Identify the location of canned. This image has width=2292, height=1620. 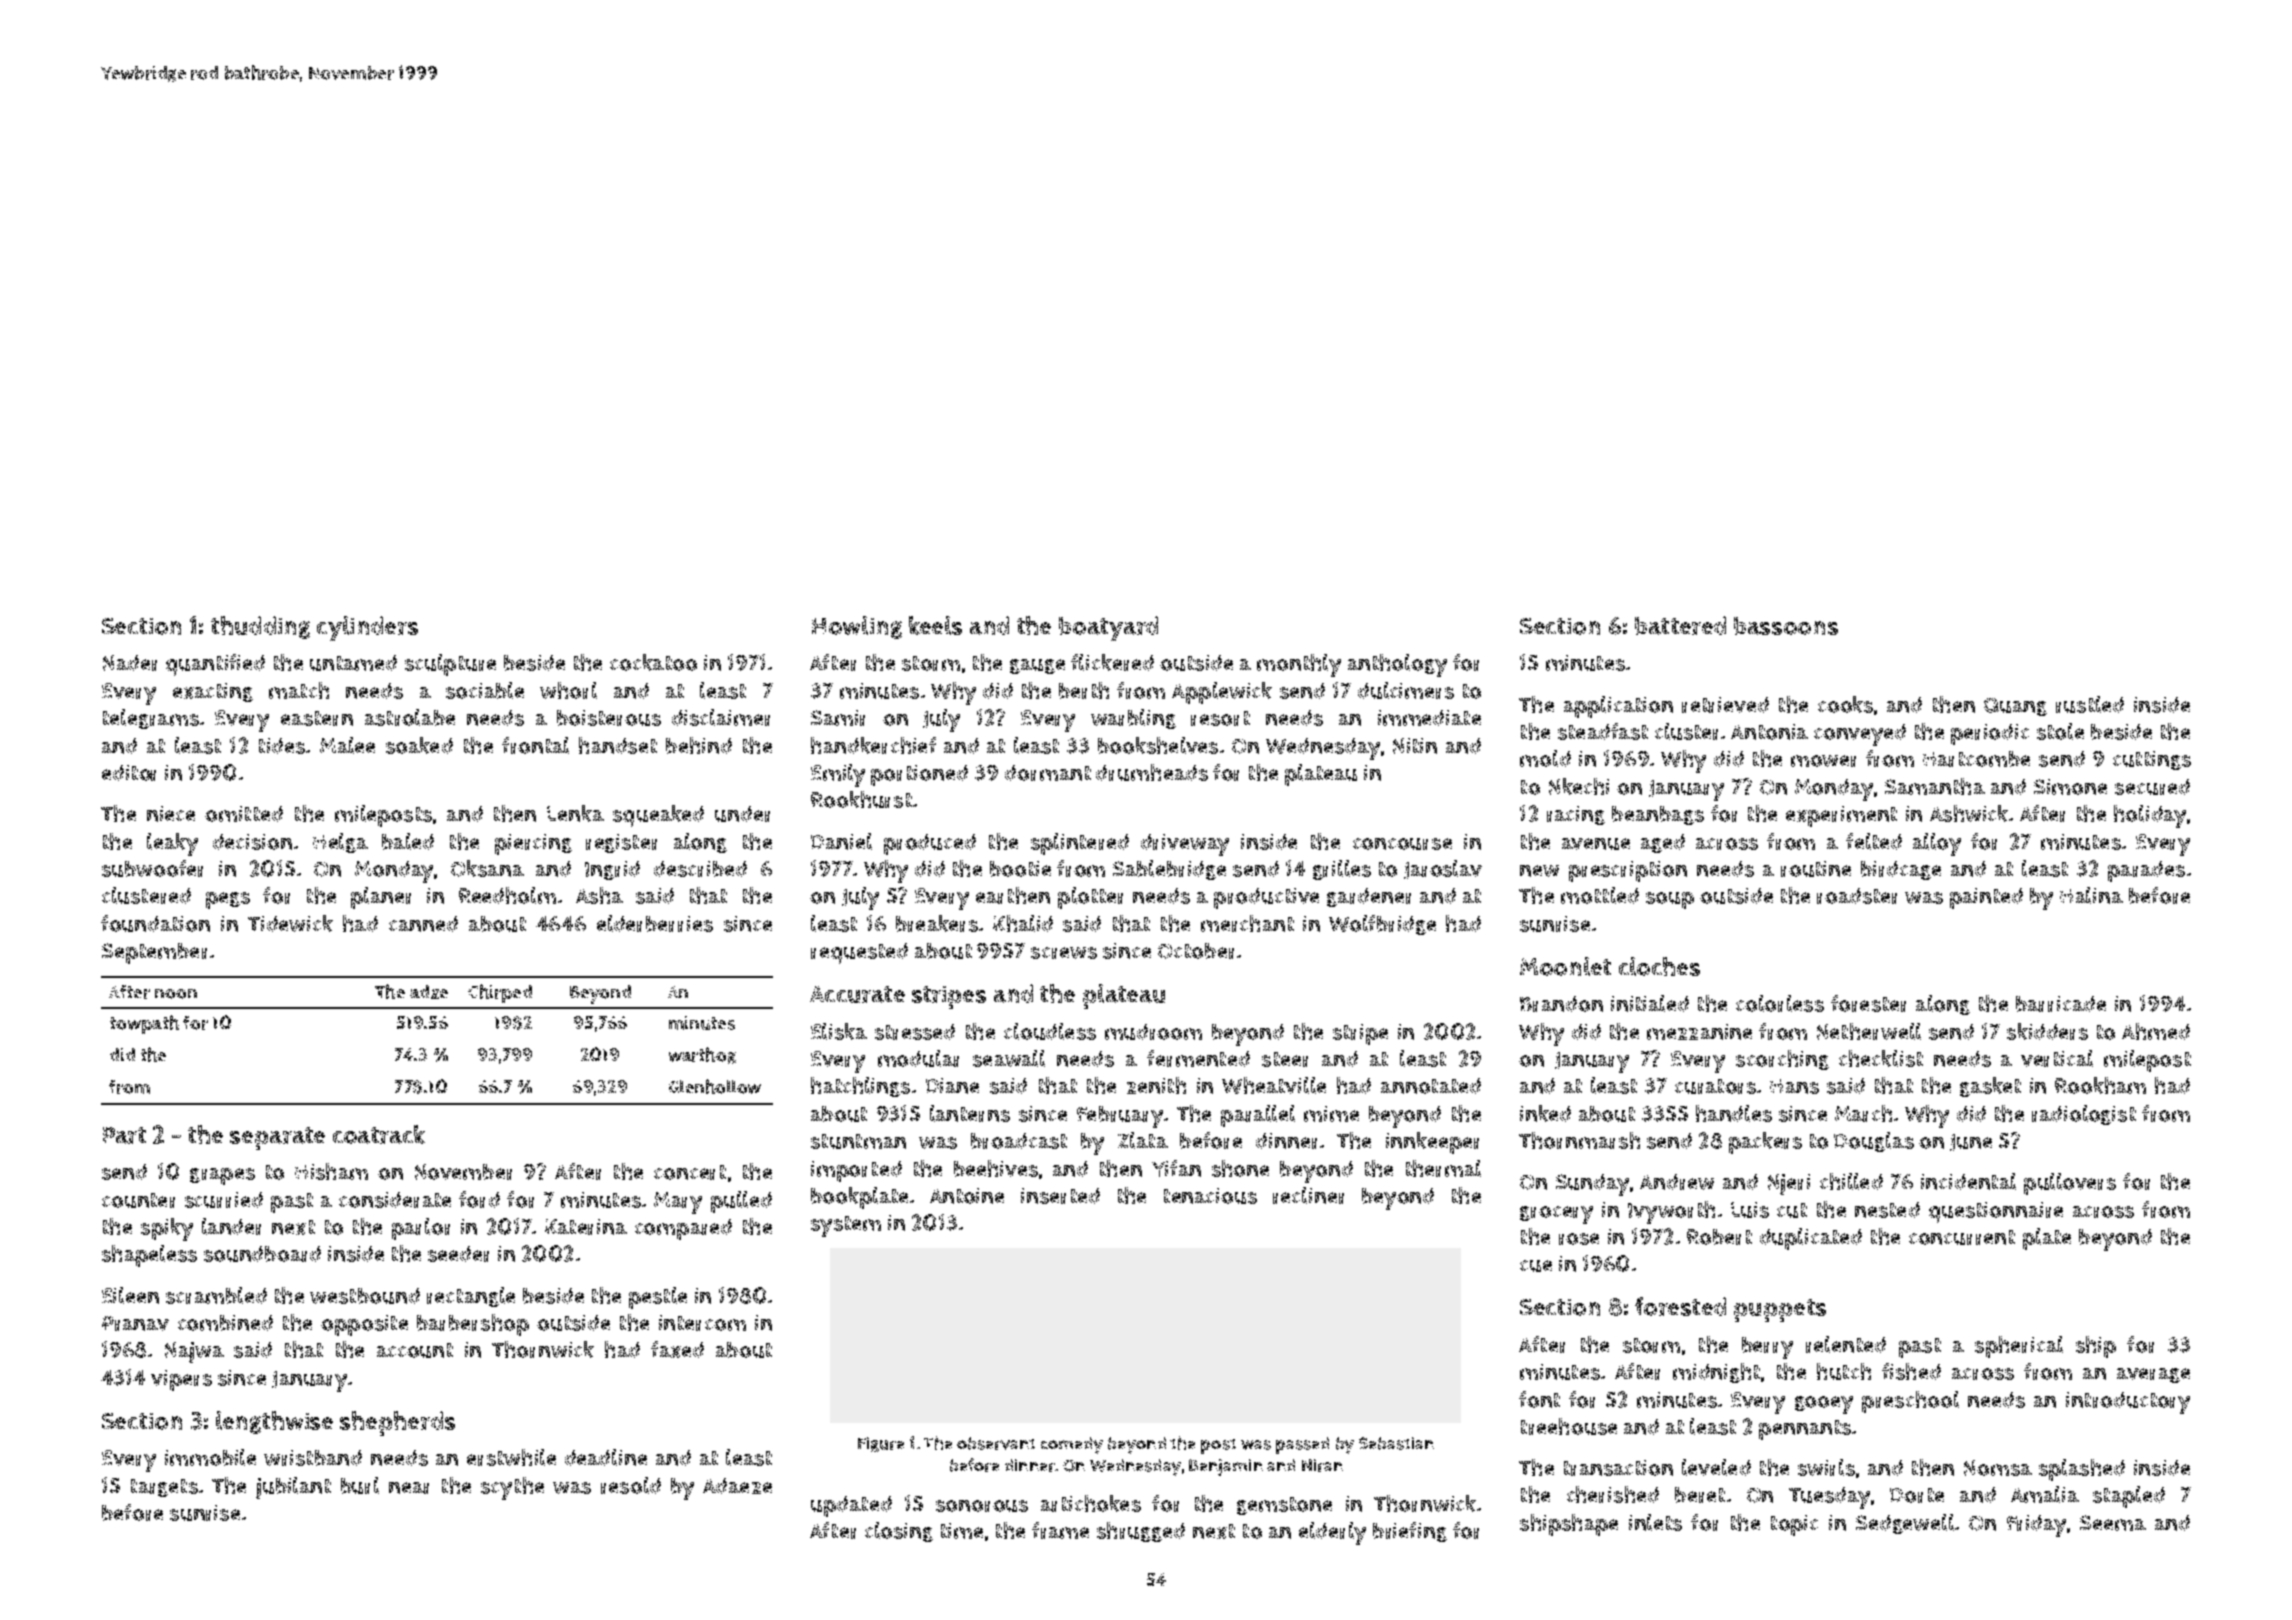
(423, 924).
